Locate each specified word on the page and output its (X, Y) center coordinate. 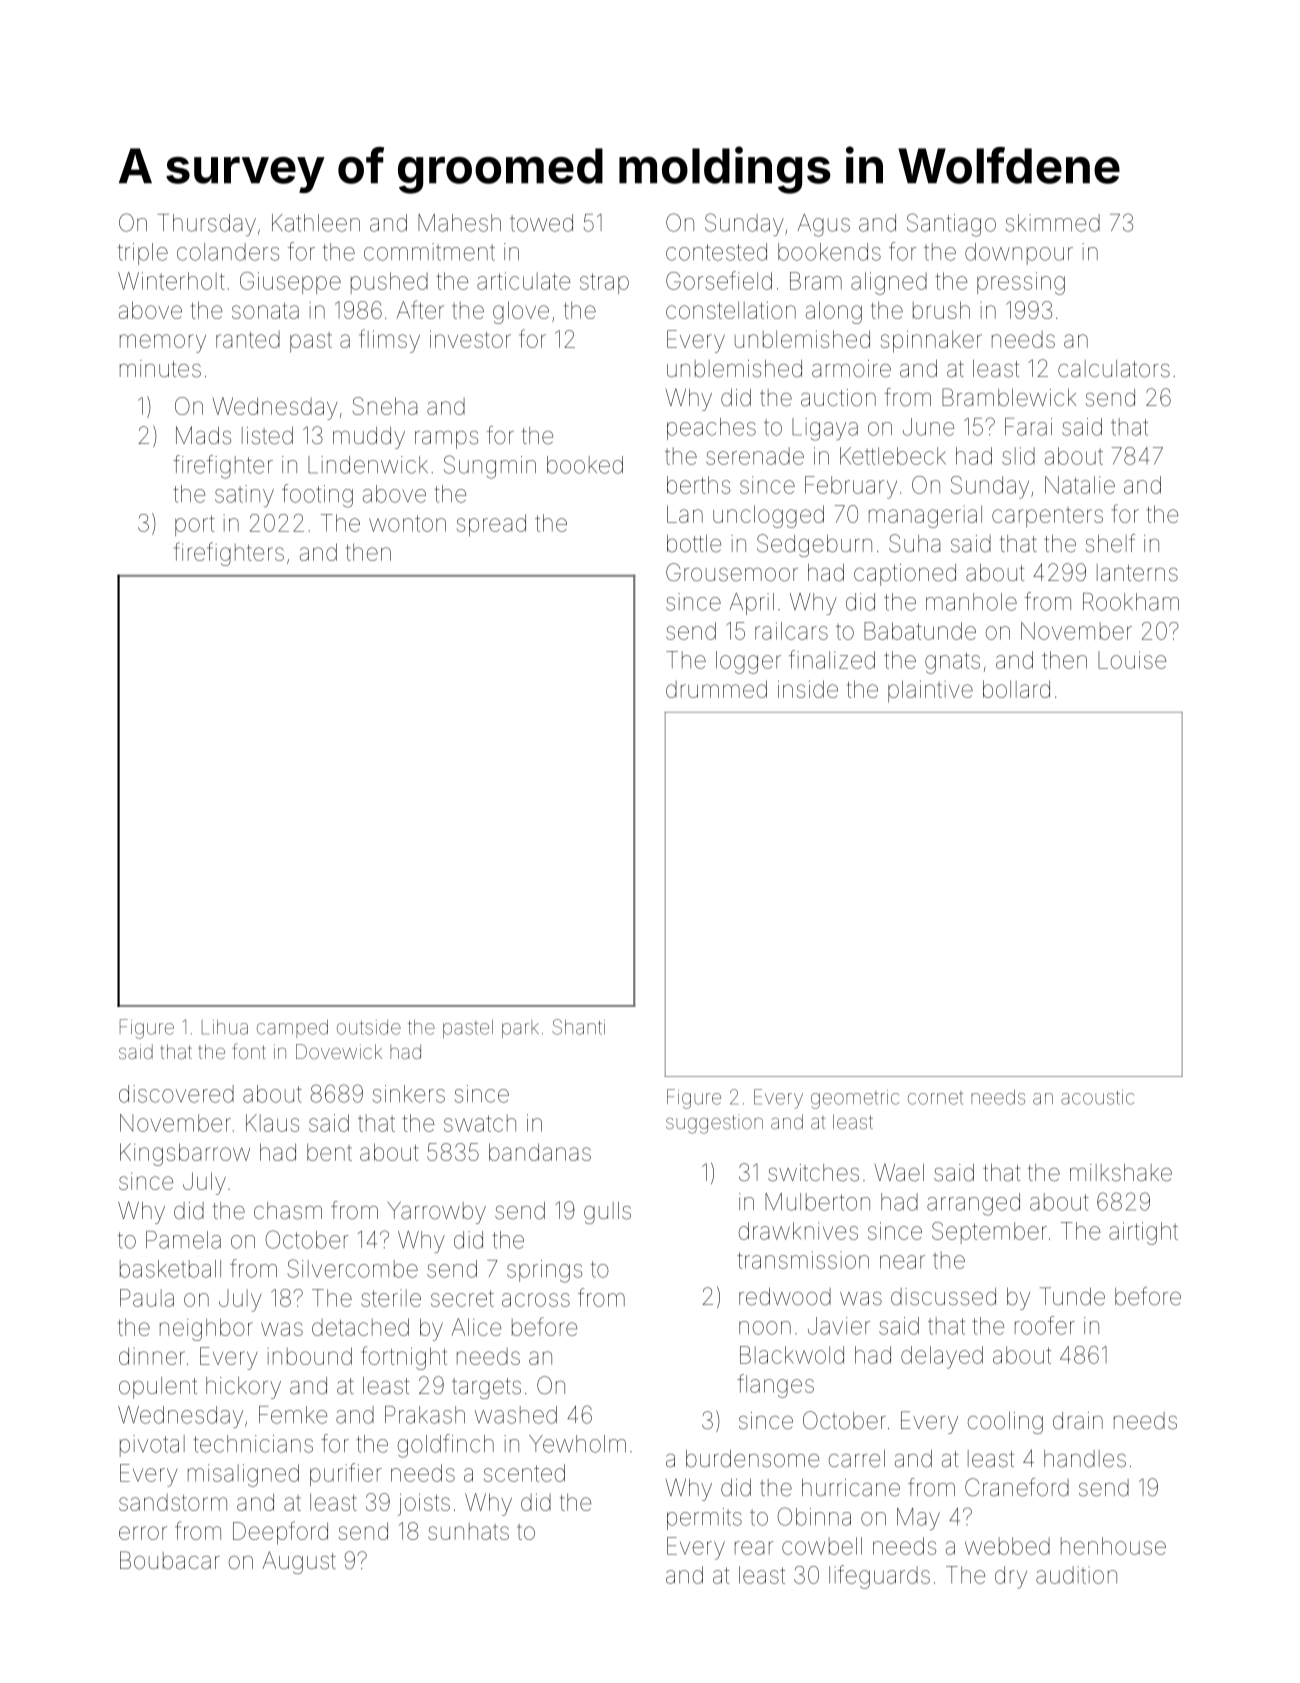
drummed (716, 689)
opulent (158, 1388)
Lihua (225, 1027)
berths (698, 485)
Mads (203, 435)
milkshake (1121, 1173)
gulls (607, 1213)
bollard (1016, 689)
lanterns (1137, 573)
